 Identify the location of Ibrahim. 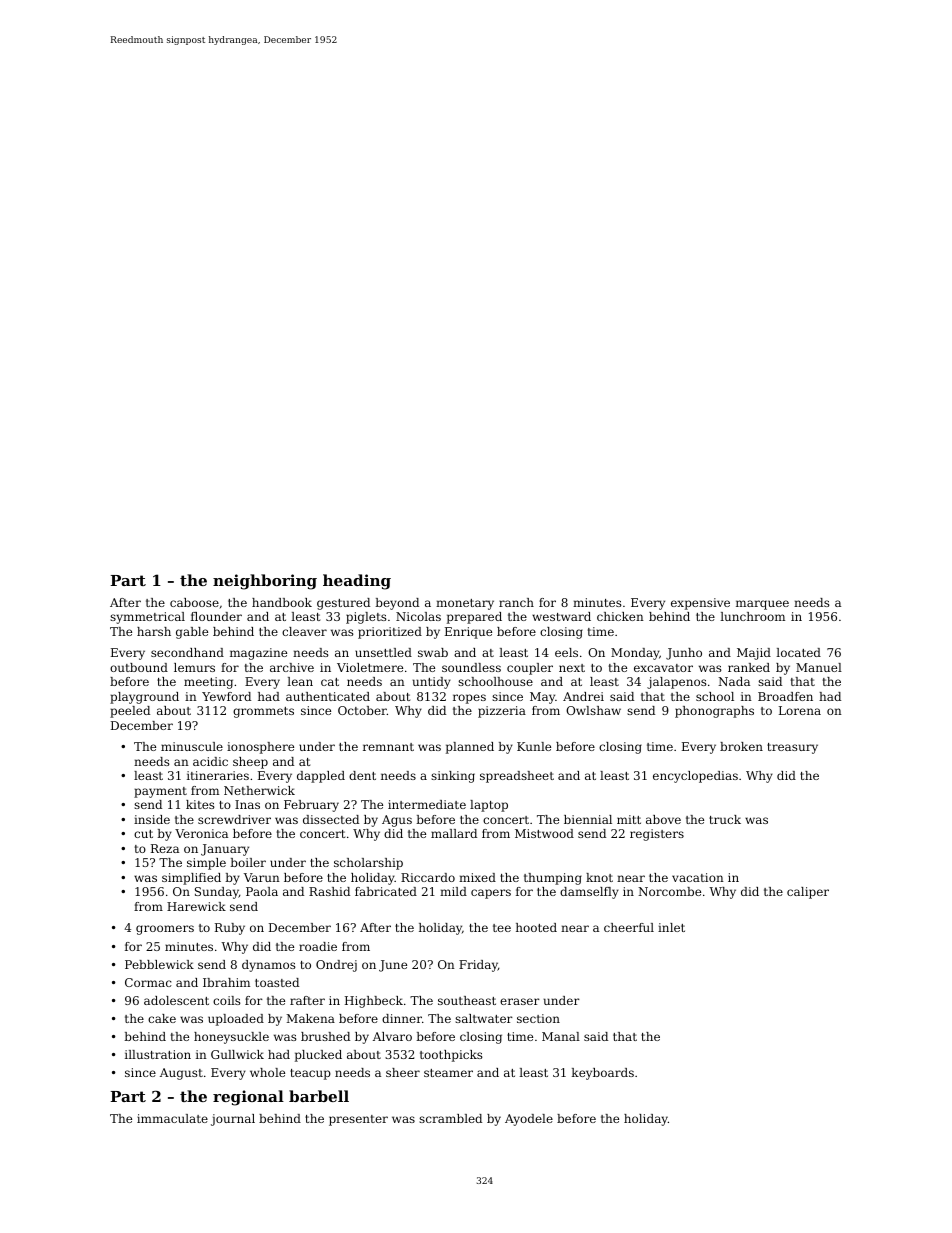
(226, 982).
